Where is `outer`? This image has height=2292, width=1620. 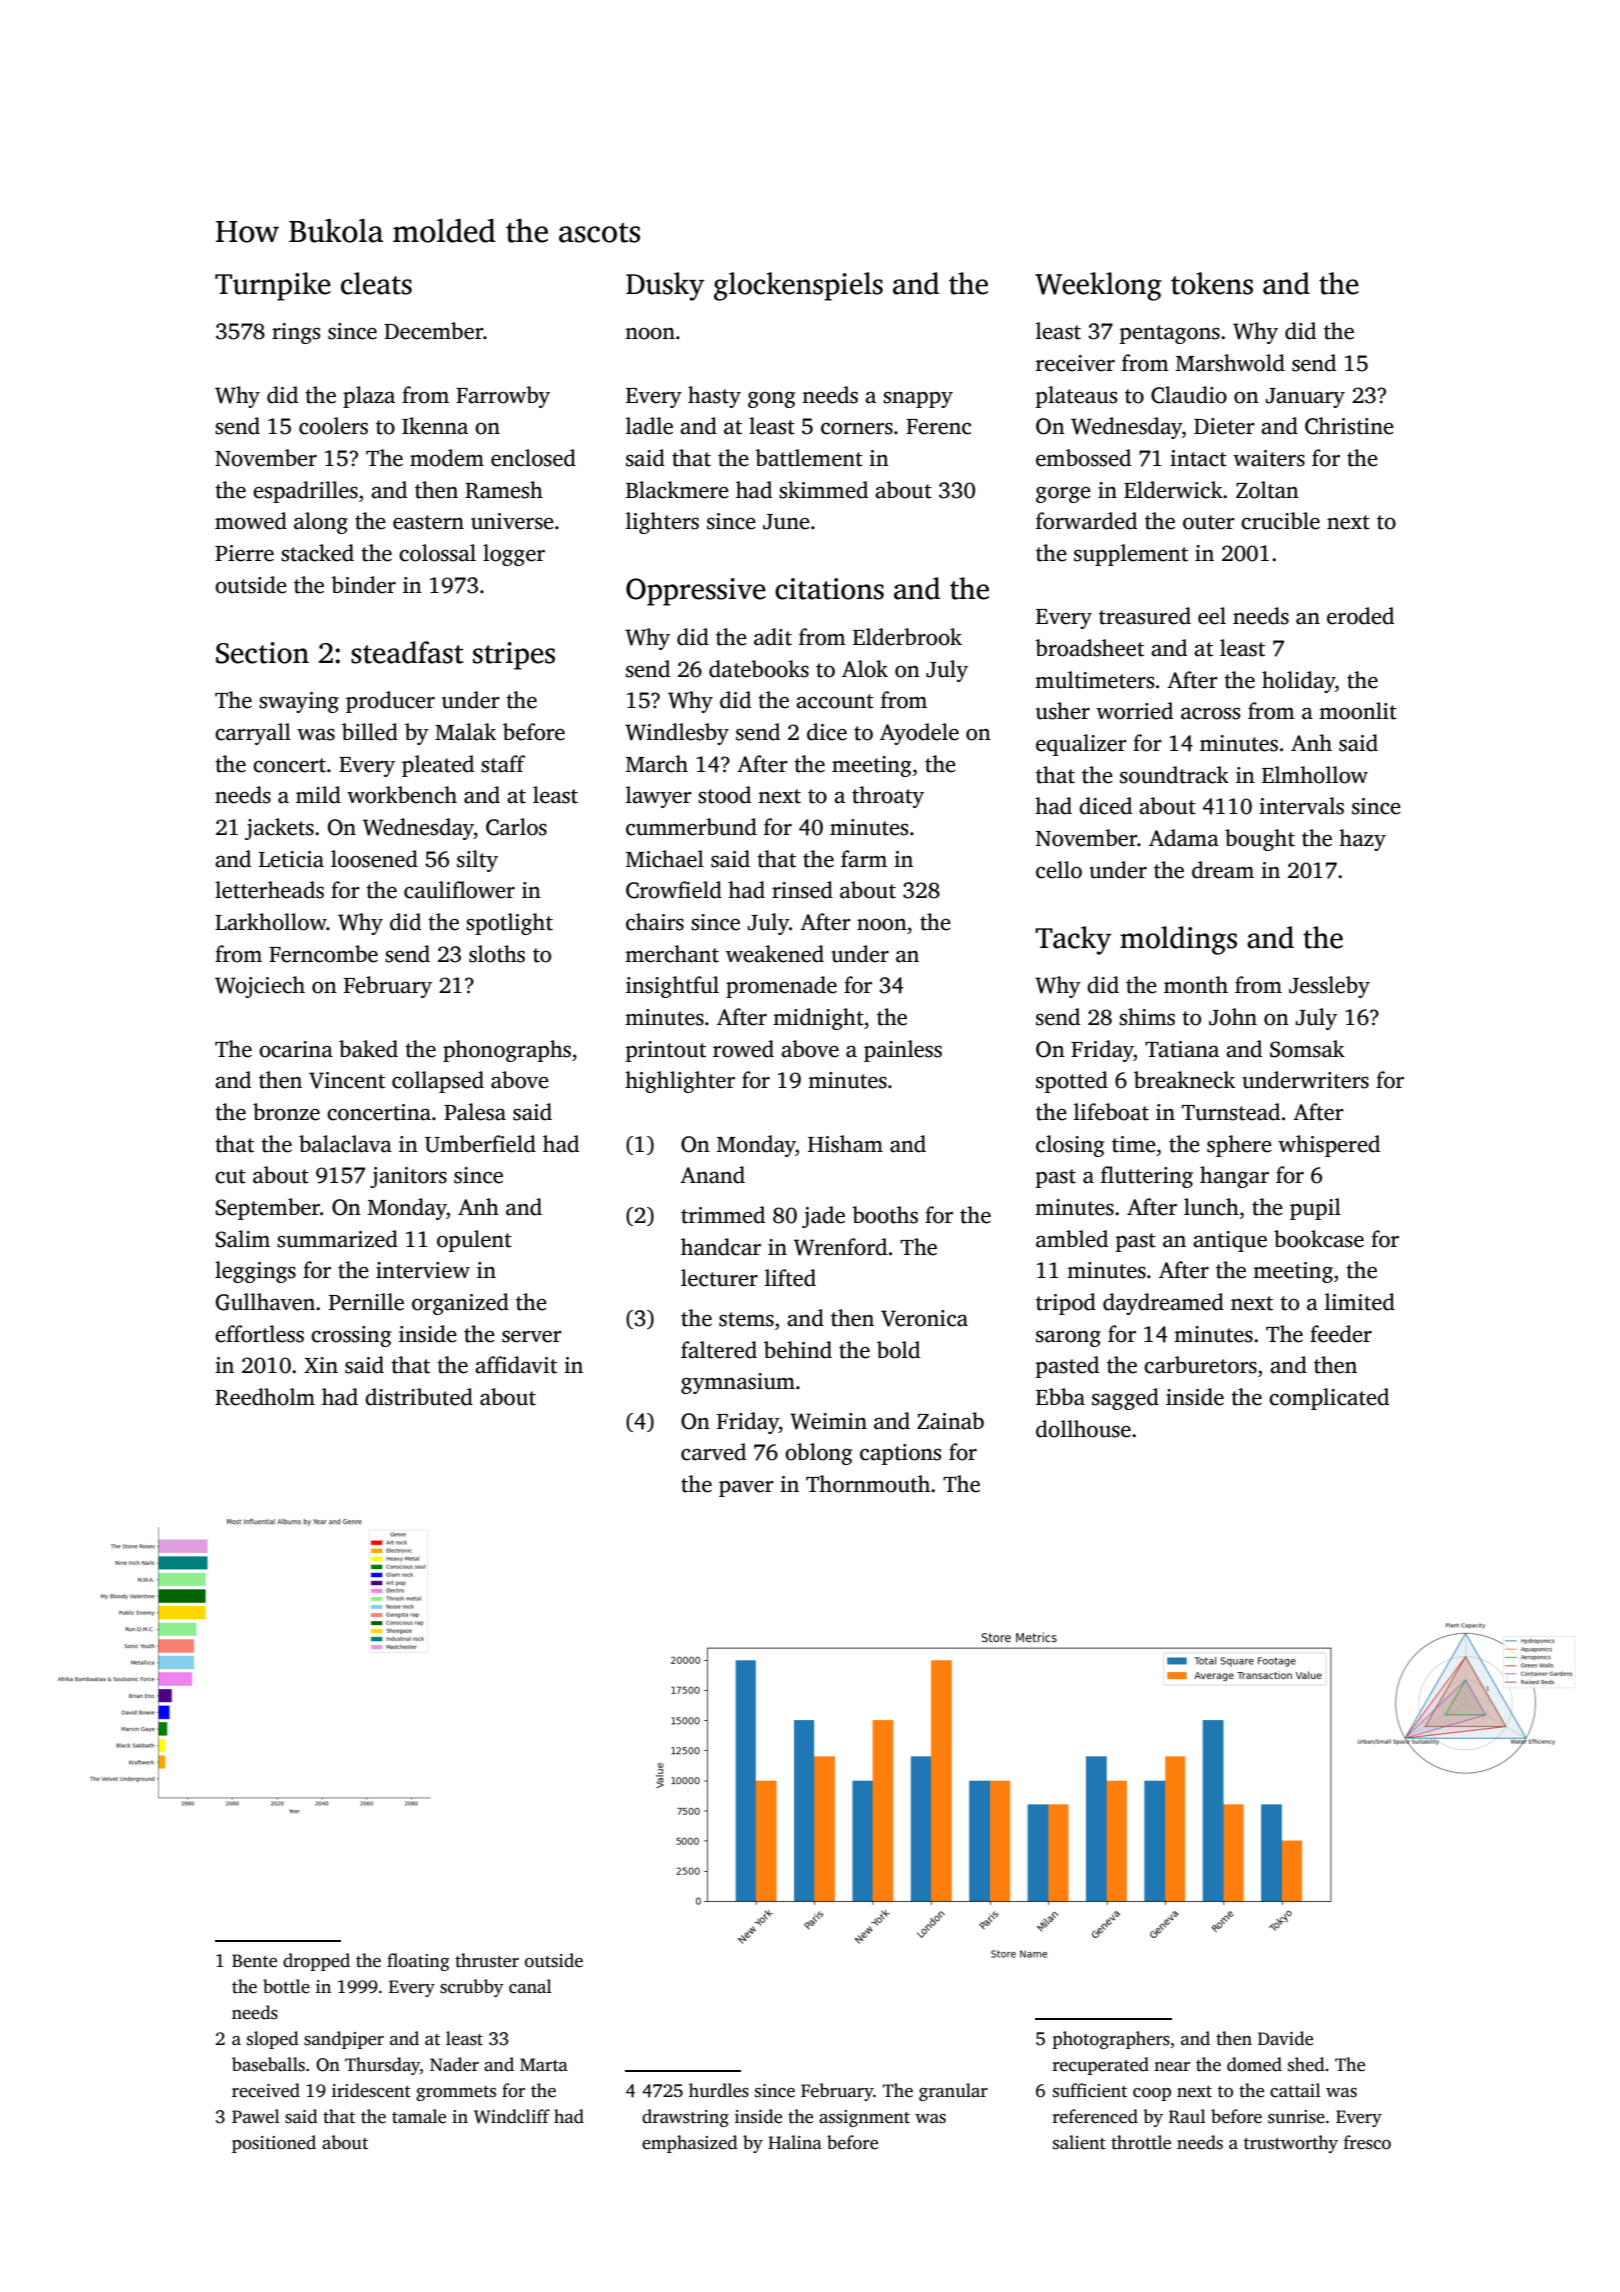
outer is located at coordinates (1209, 522).
